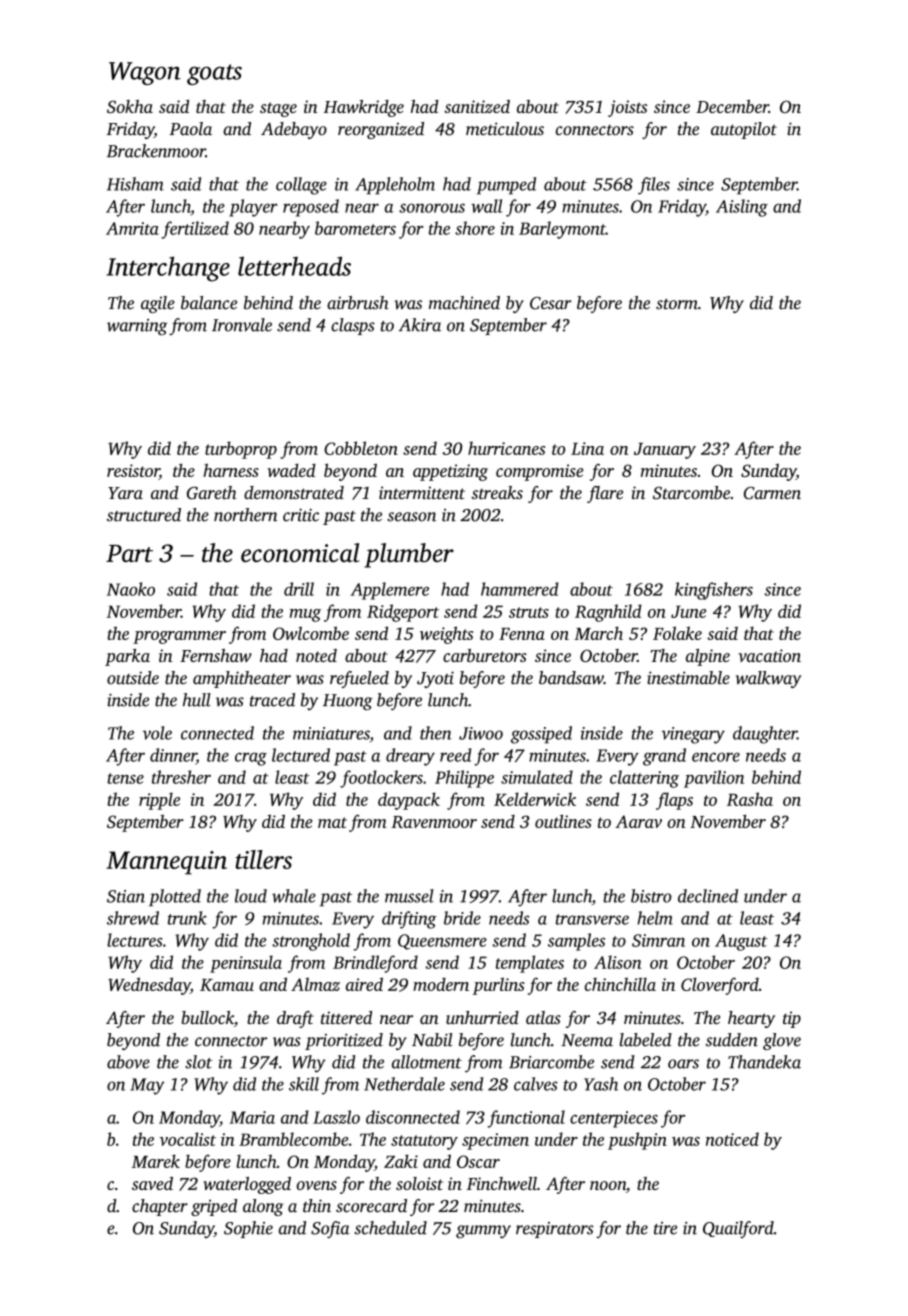 This document has width=908, height=1316. What do you see at coordinates (693, 735) in the document?
I see `vinegary` at bounding box center [693, 735].
